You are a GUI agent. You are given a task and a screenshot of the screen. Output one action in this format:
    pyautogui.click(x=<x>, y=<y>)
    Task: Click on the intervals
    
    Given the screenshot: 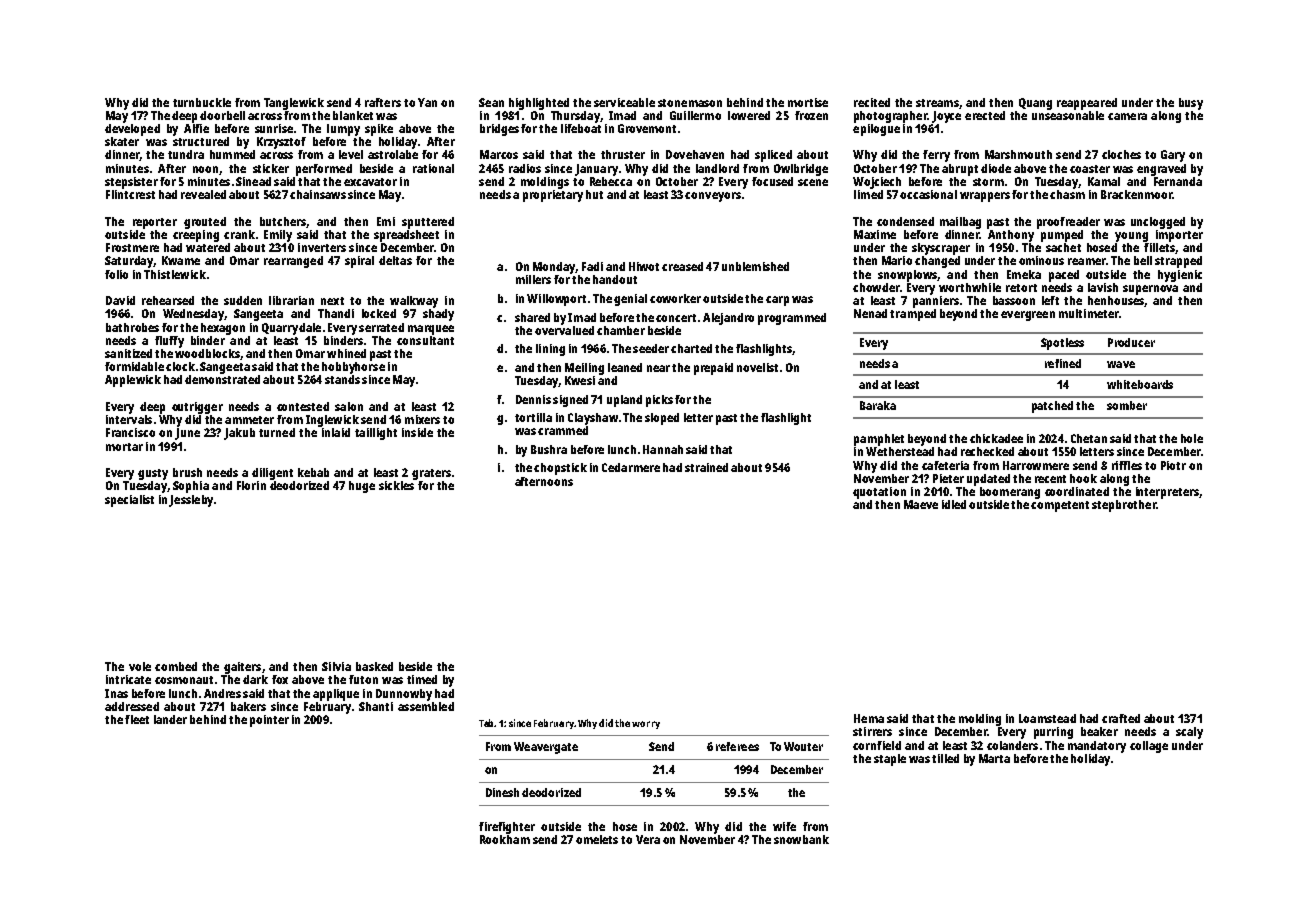 What is the action you would take?
    pyautogui.click(x=129, y=419)
